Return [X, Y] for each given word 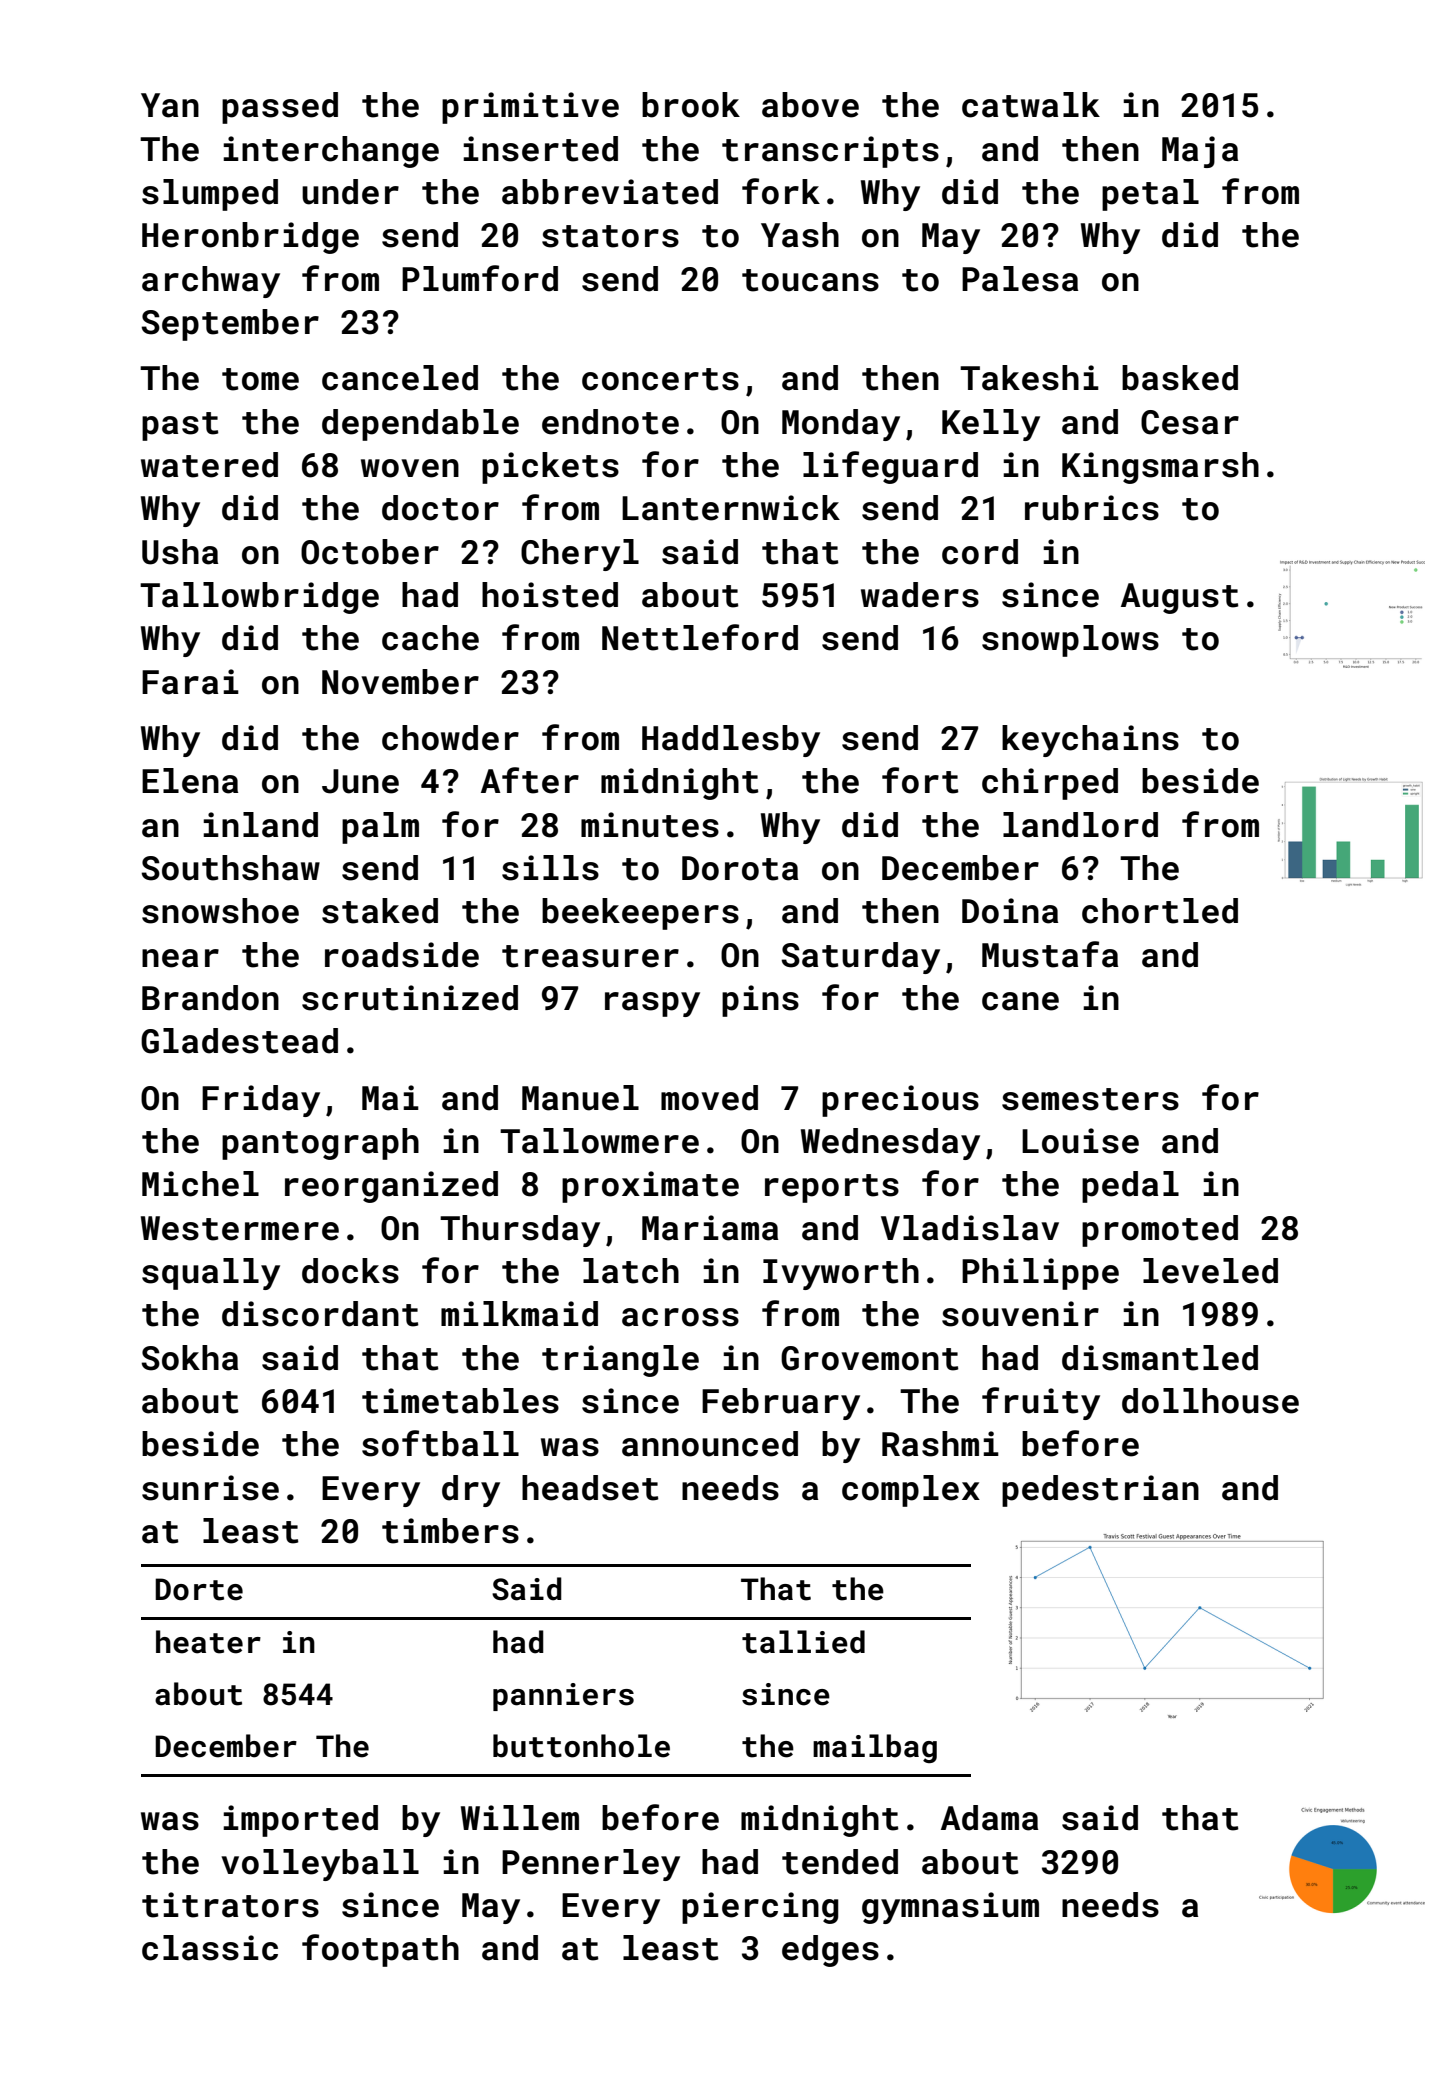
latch [631, 1271]
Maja [1200, 152]
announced [710, 1444]
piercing [760, 1908]
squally [211, 1274]
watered [209, 465]
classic [210, 1948]
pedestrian [1100, 1491]
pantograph [320, 1144]
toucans [810, 280]
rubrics [1092, 508]
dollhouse [1210, 1401]
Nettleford [700, 637]
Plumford [480, 278]
